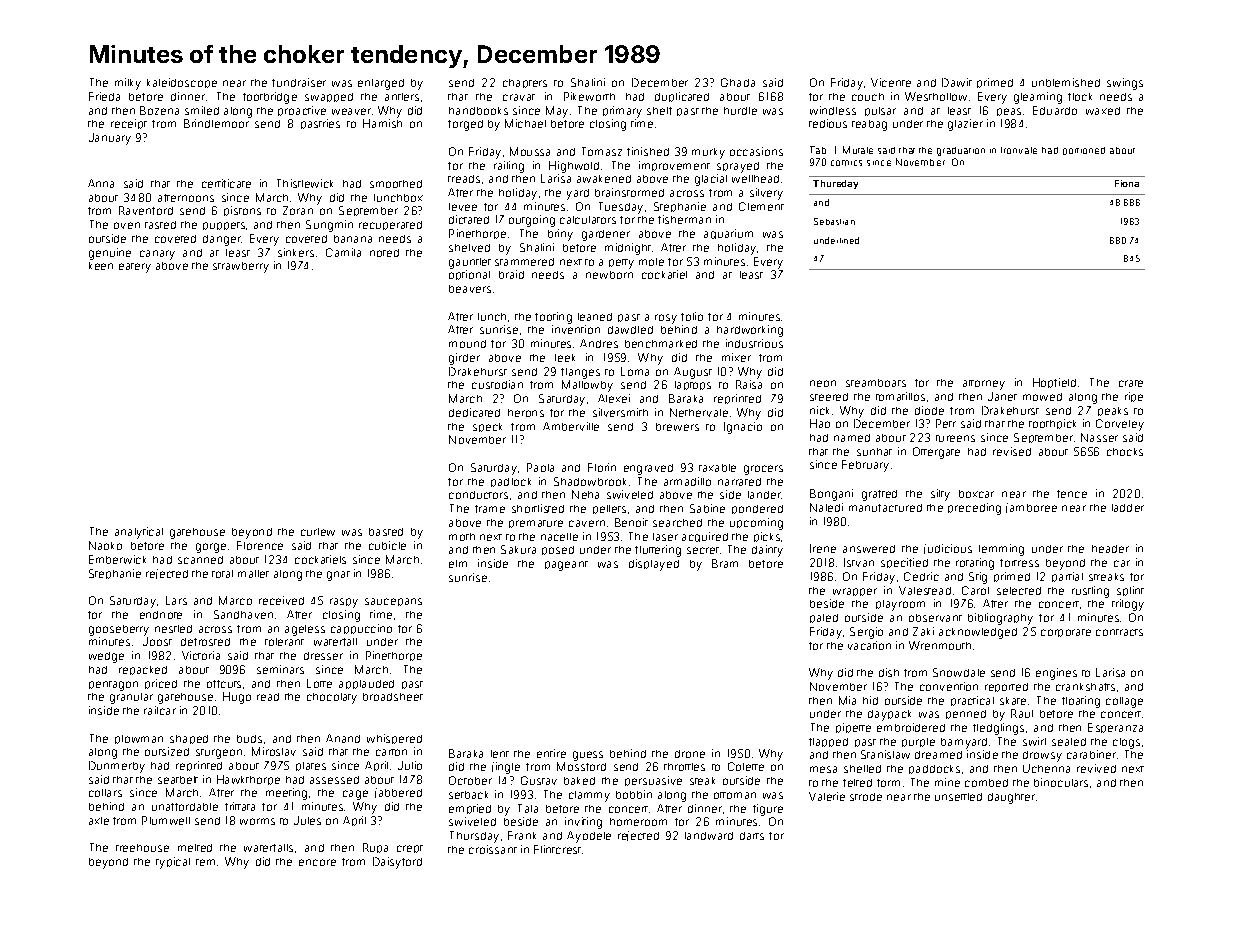  I want to click on Ghada, so click(738, 82).
